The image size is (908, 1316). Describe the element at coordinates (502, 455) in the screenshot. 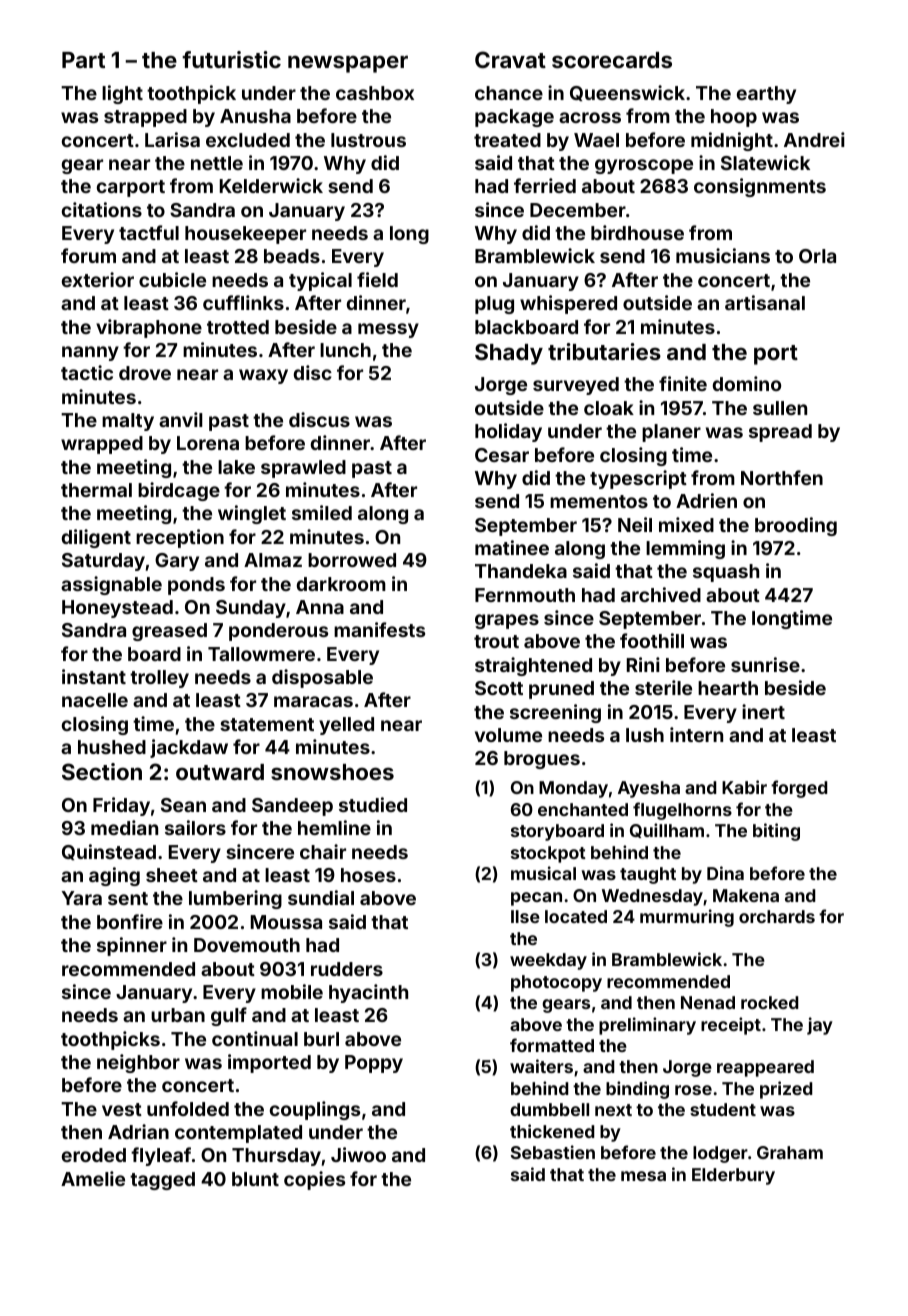

I see `Cesar` at that location.
